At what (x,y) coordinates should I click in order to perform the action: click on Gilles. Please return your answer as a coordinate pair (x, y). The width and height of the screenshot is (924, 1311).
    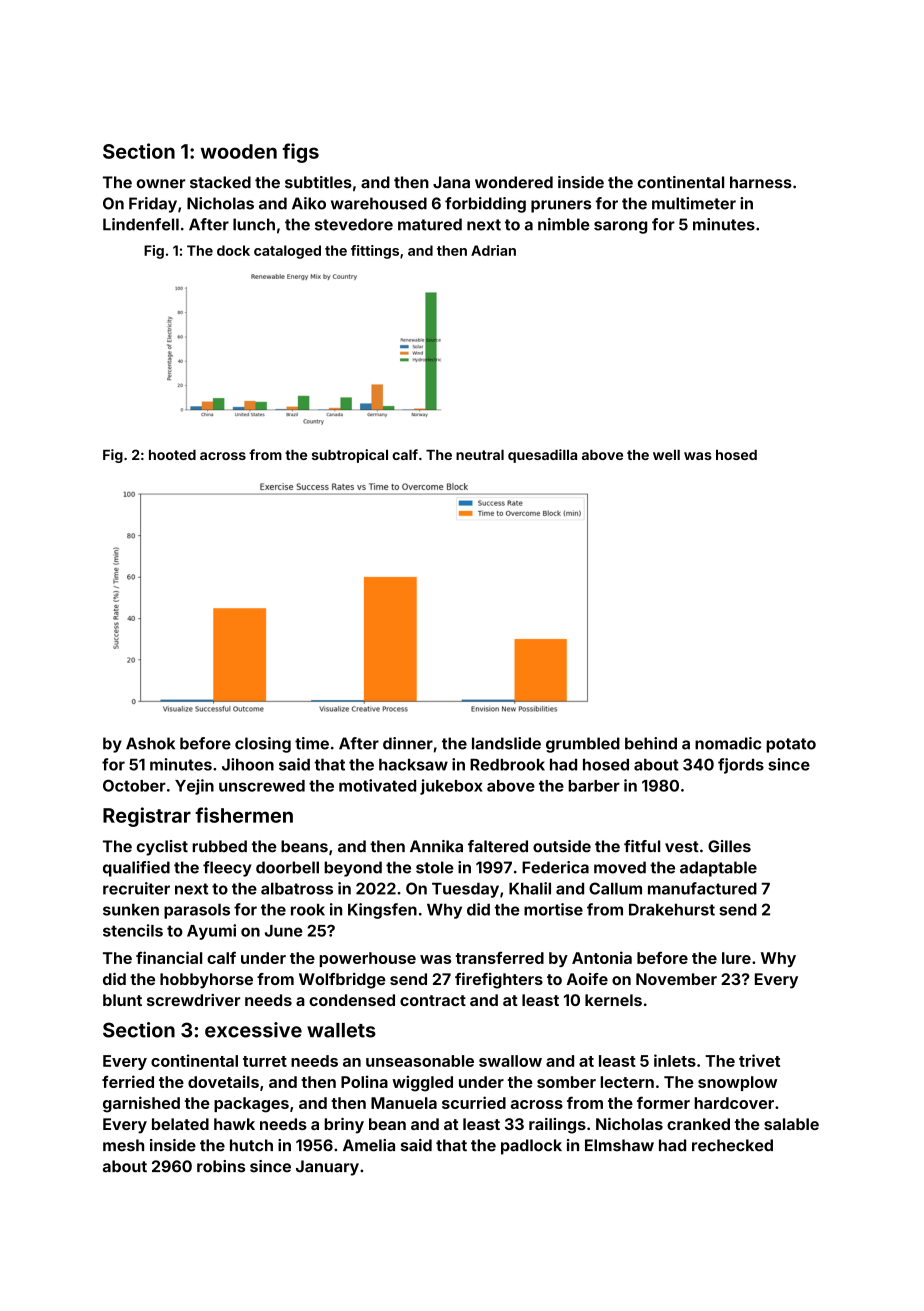
    Looking at the image, I should click on (729, 846).
